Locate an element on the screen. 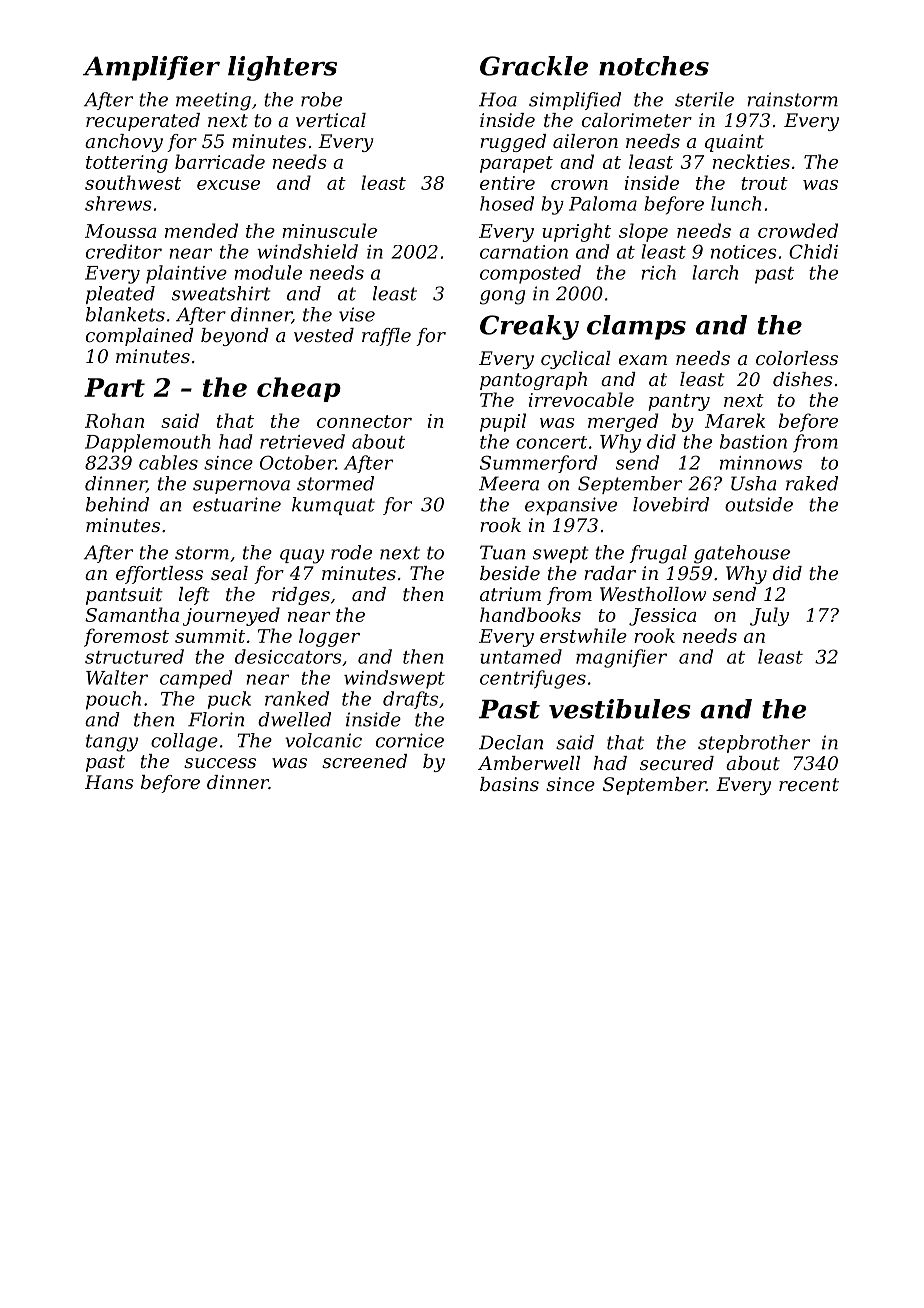 The image size is (924, 1308). notches is located at coordinates (654, 66).
